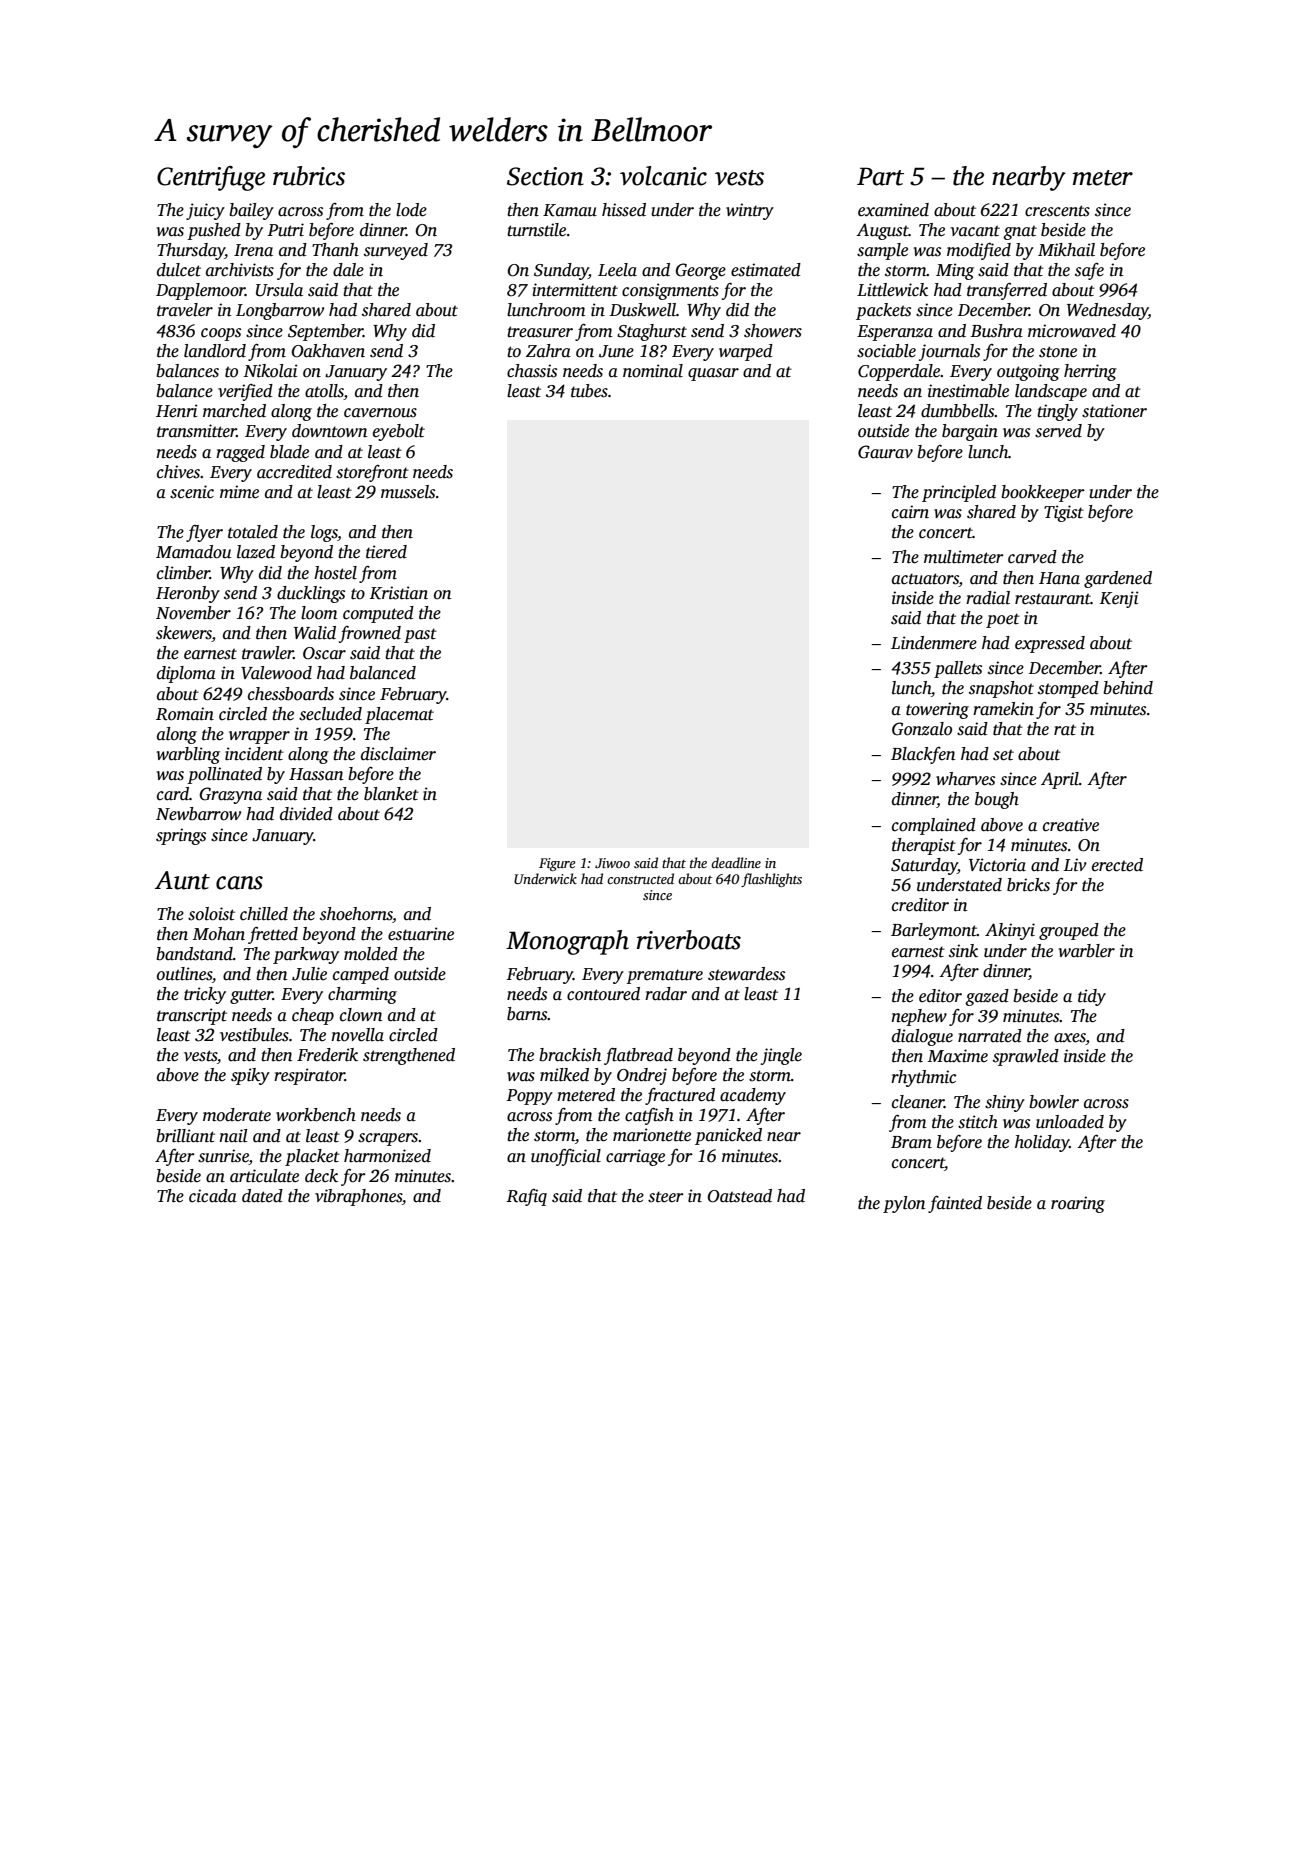 The width and height of the document is (1316, 1861). What do you see at coordinates (1071, 825) in the document?
I see `creative` at bounding box center [1071, 825].
